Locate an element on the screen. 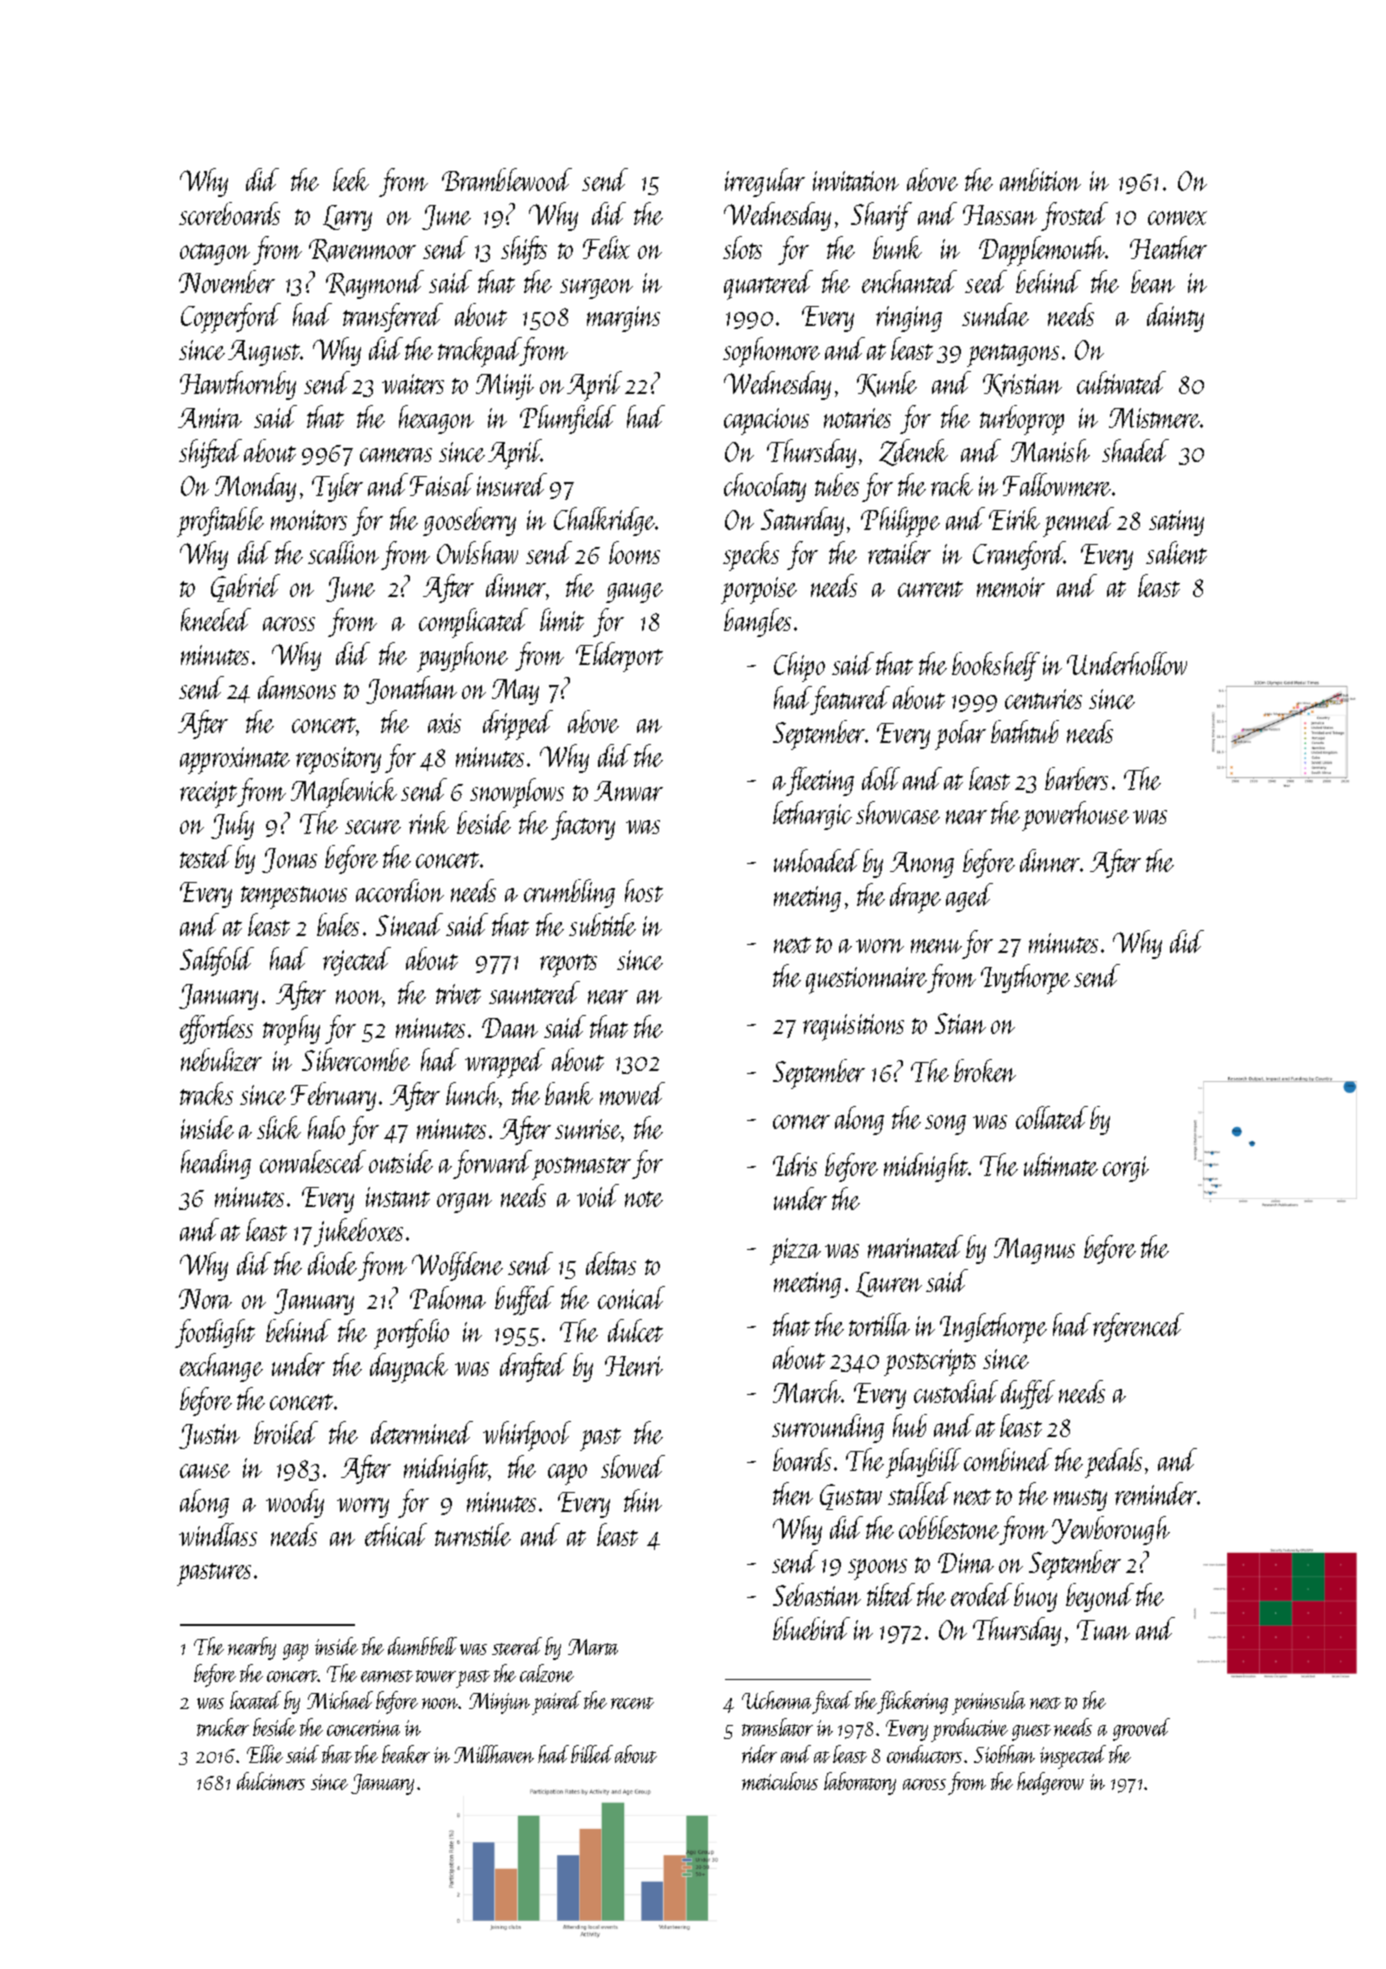 The height and width of the screenshot is (1969, 1386). deltas is located at coordinates (611, 1263).
